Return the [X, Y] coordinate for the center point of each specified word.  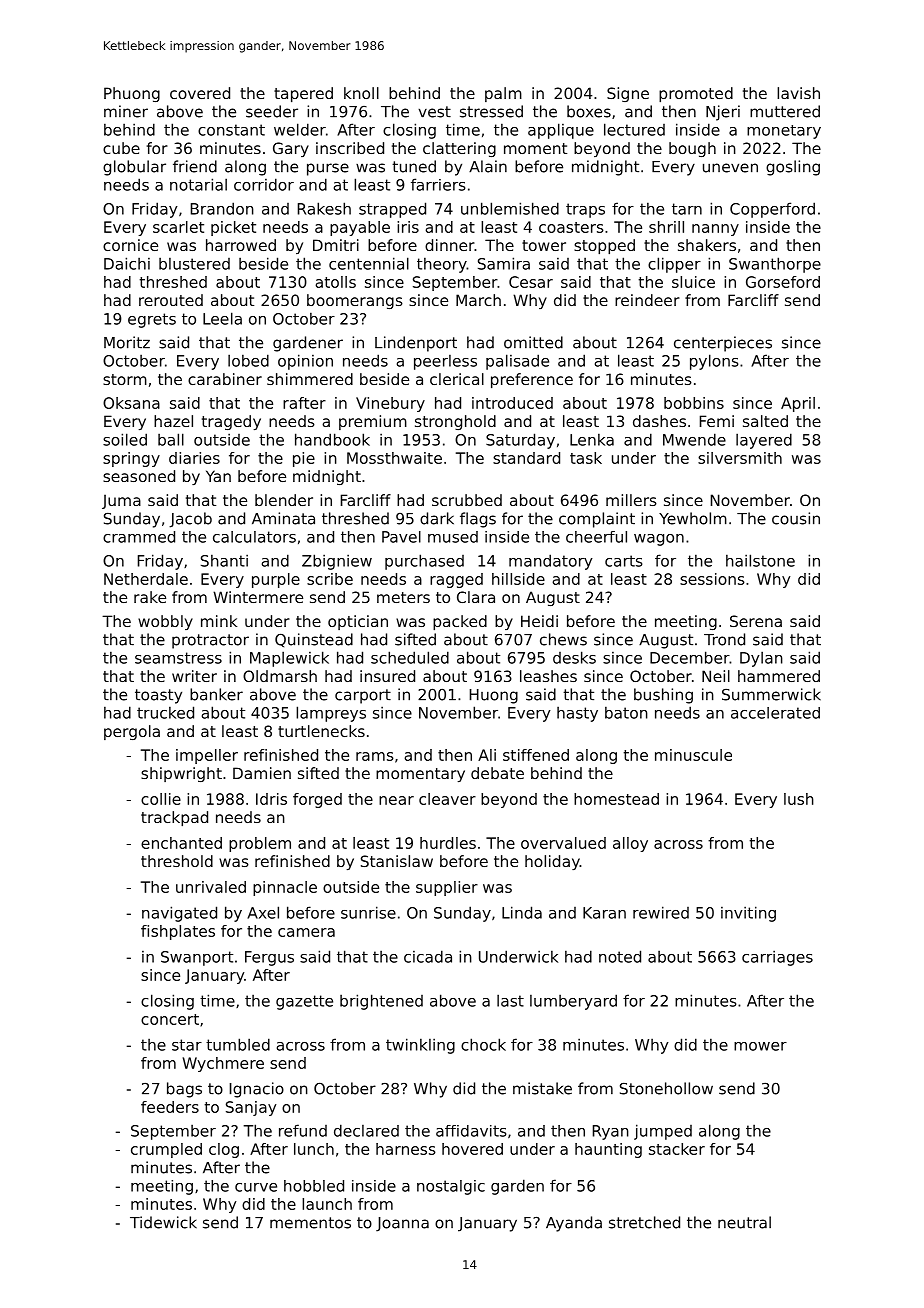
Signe [628, 94]
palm [503, 94]
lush [799, 799]
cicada [428, 956]
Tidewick [163, 1222]
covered [200, 93]
